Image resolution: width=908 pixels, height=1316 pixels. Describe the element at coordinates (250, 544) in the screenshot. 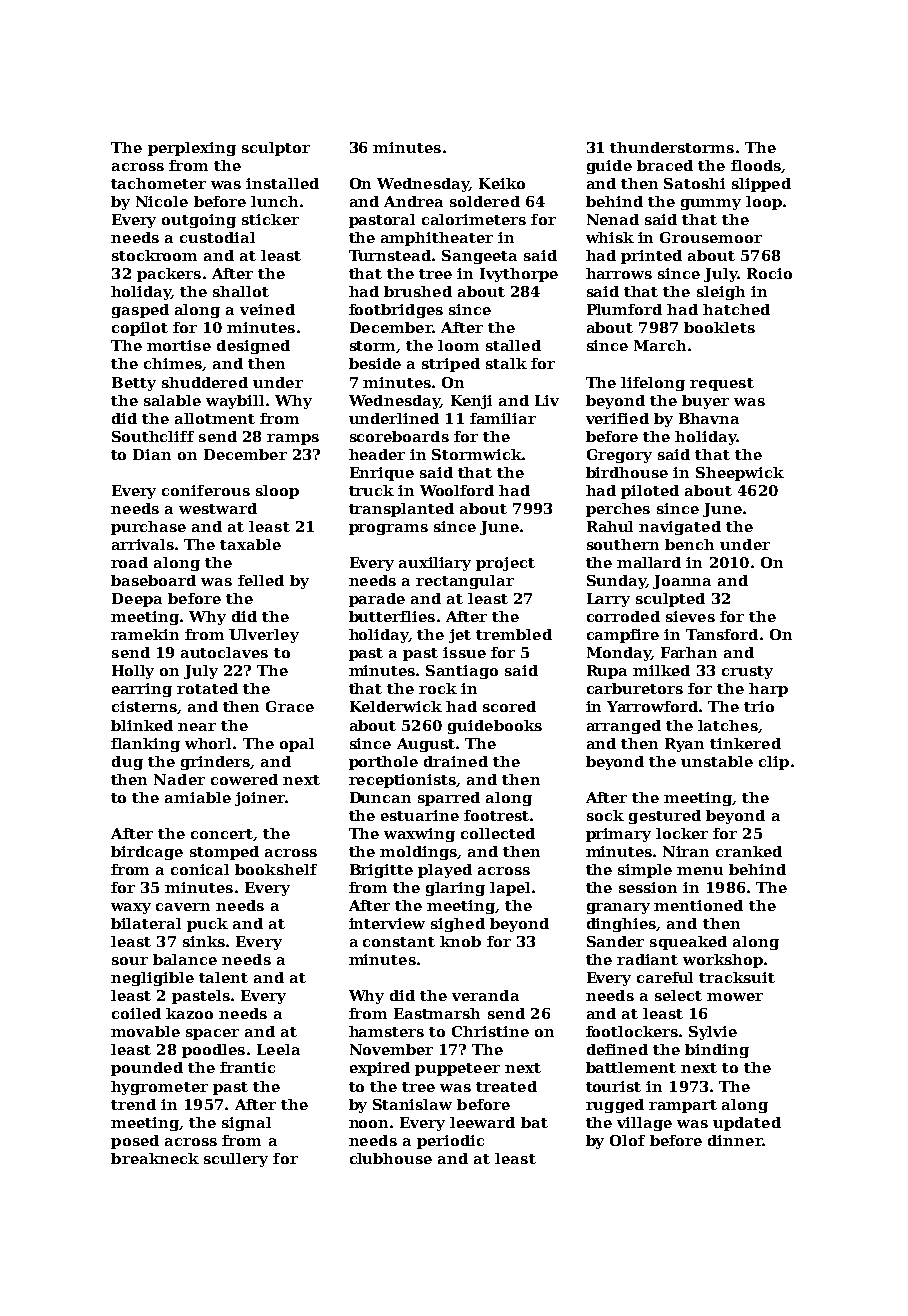

I see `taxable` at that location.
